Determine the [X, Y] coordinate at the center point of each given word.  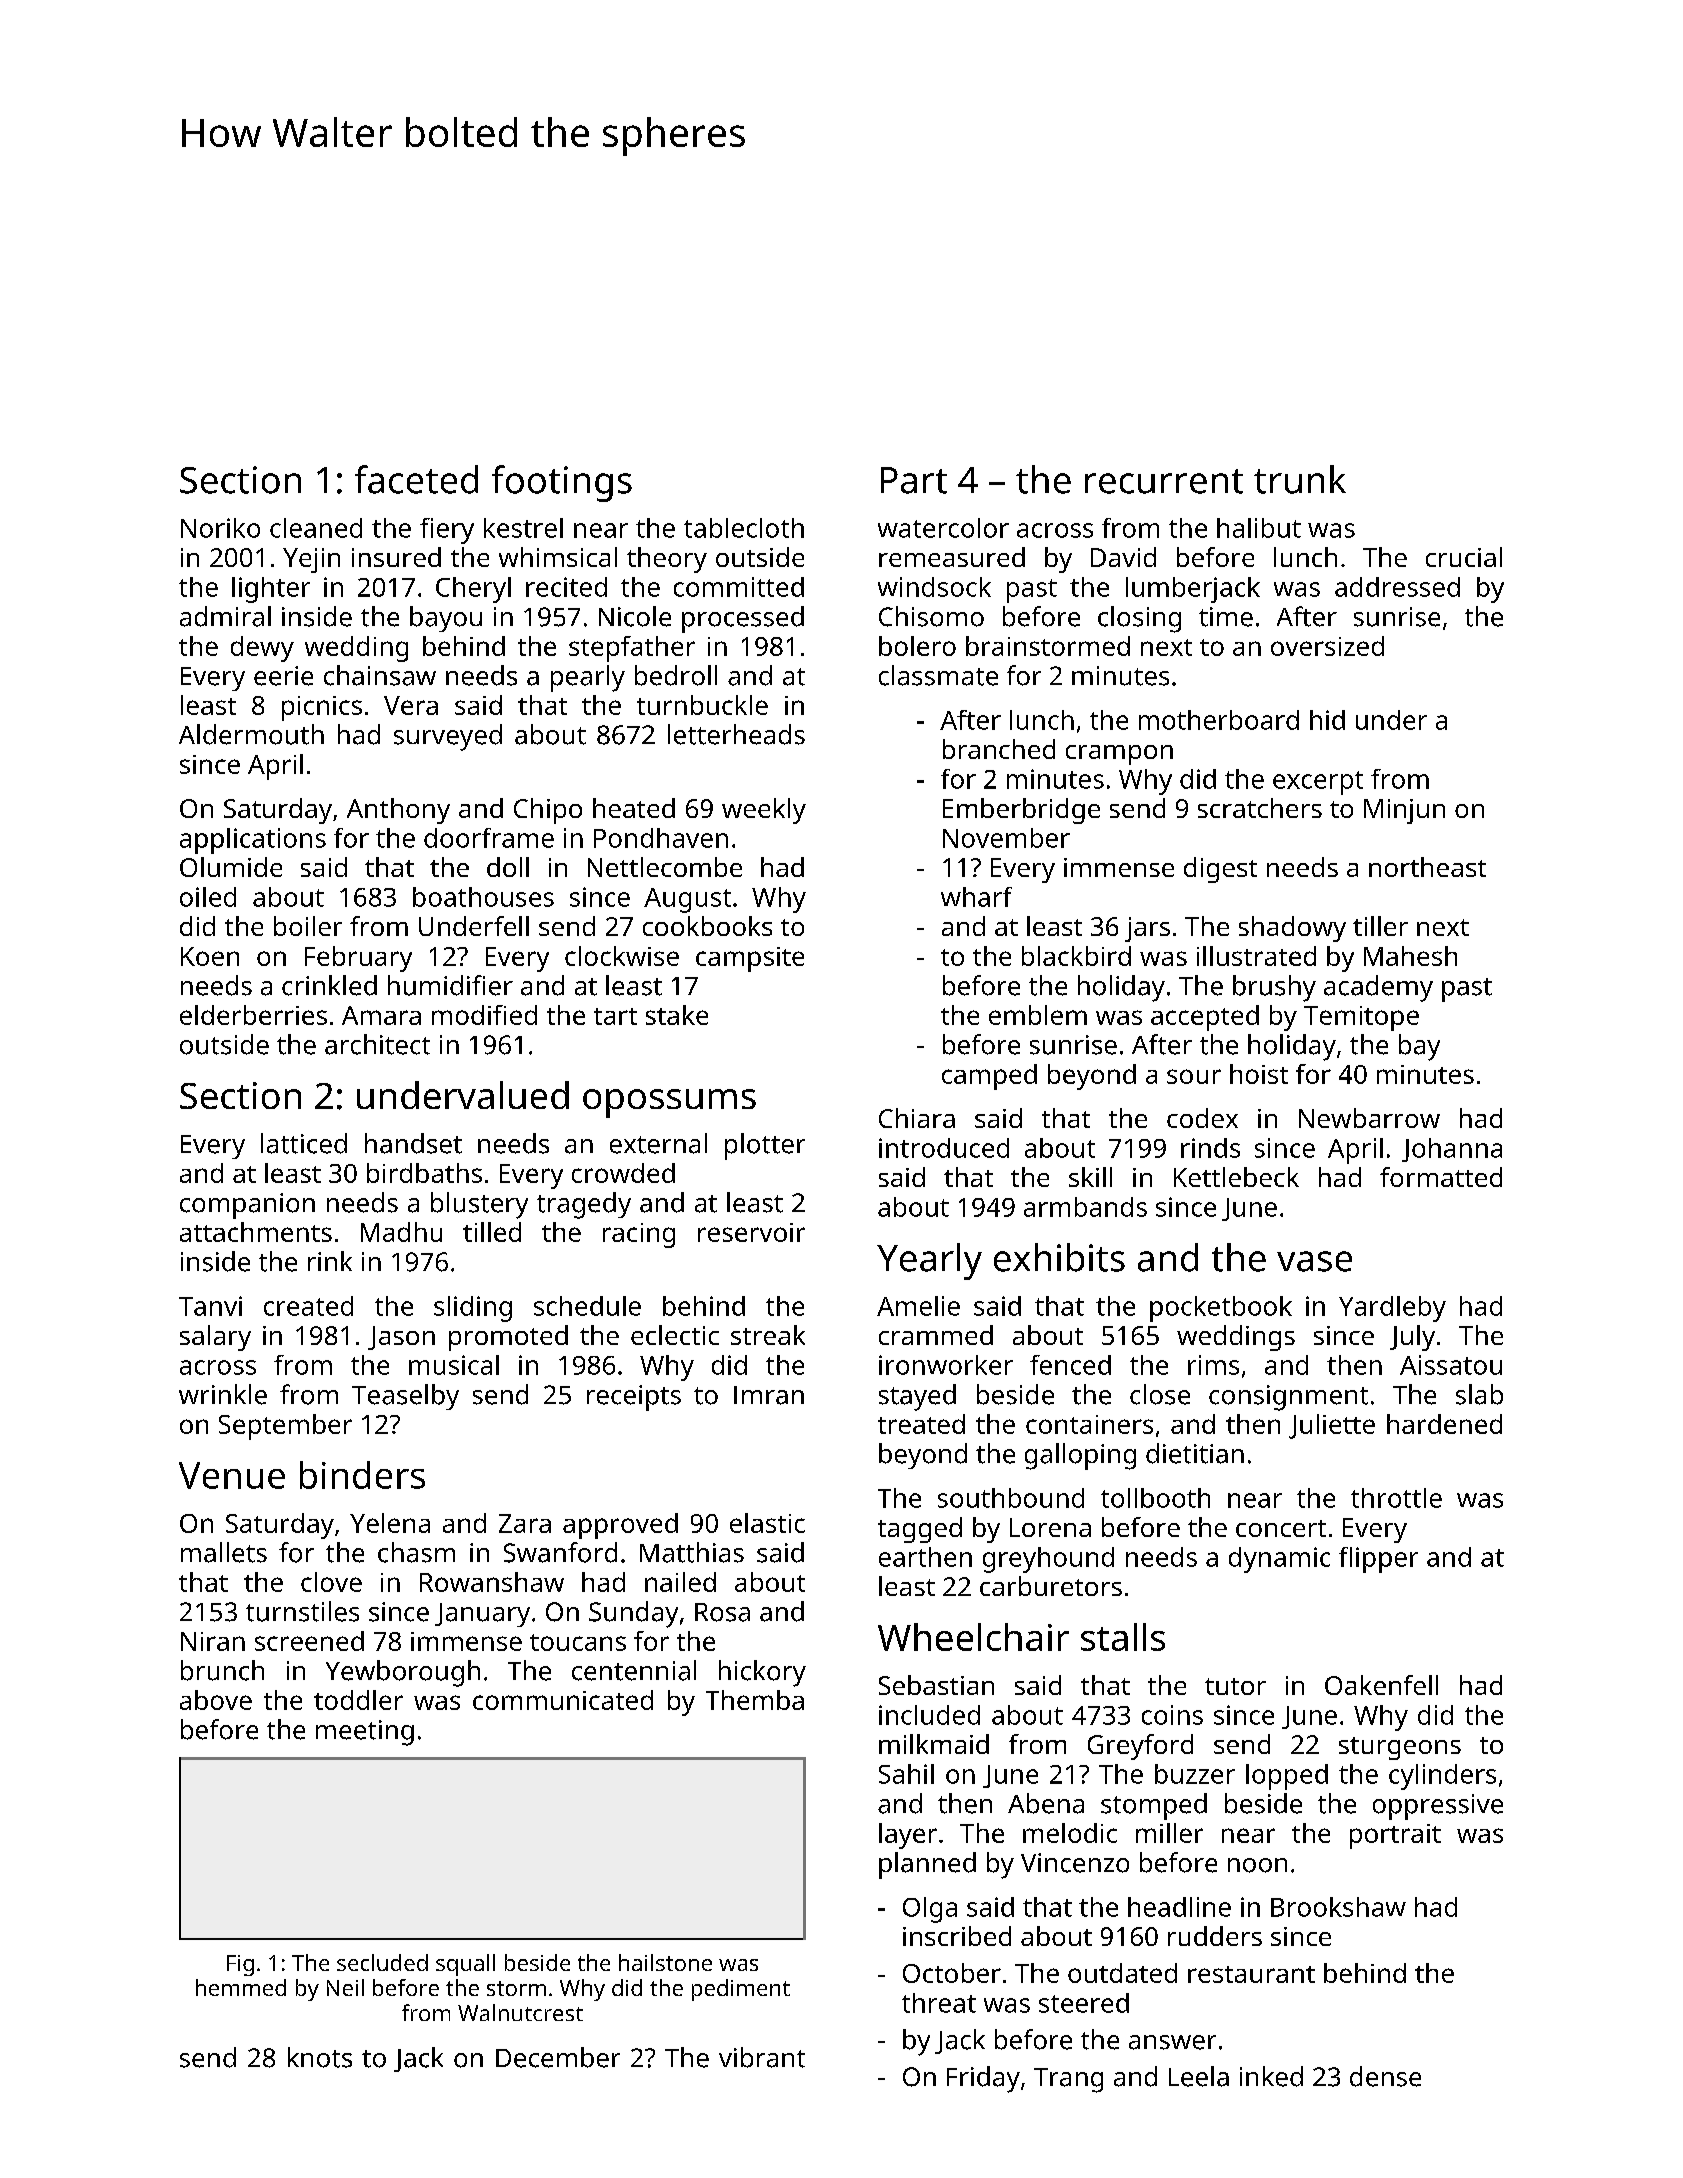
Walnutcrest [520, 2012]
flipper [1378, 1560]
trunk [1300, 479]
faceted [416, 479]
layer [908, 1836]
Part [914, 480]
